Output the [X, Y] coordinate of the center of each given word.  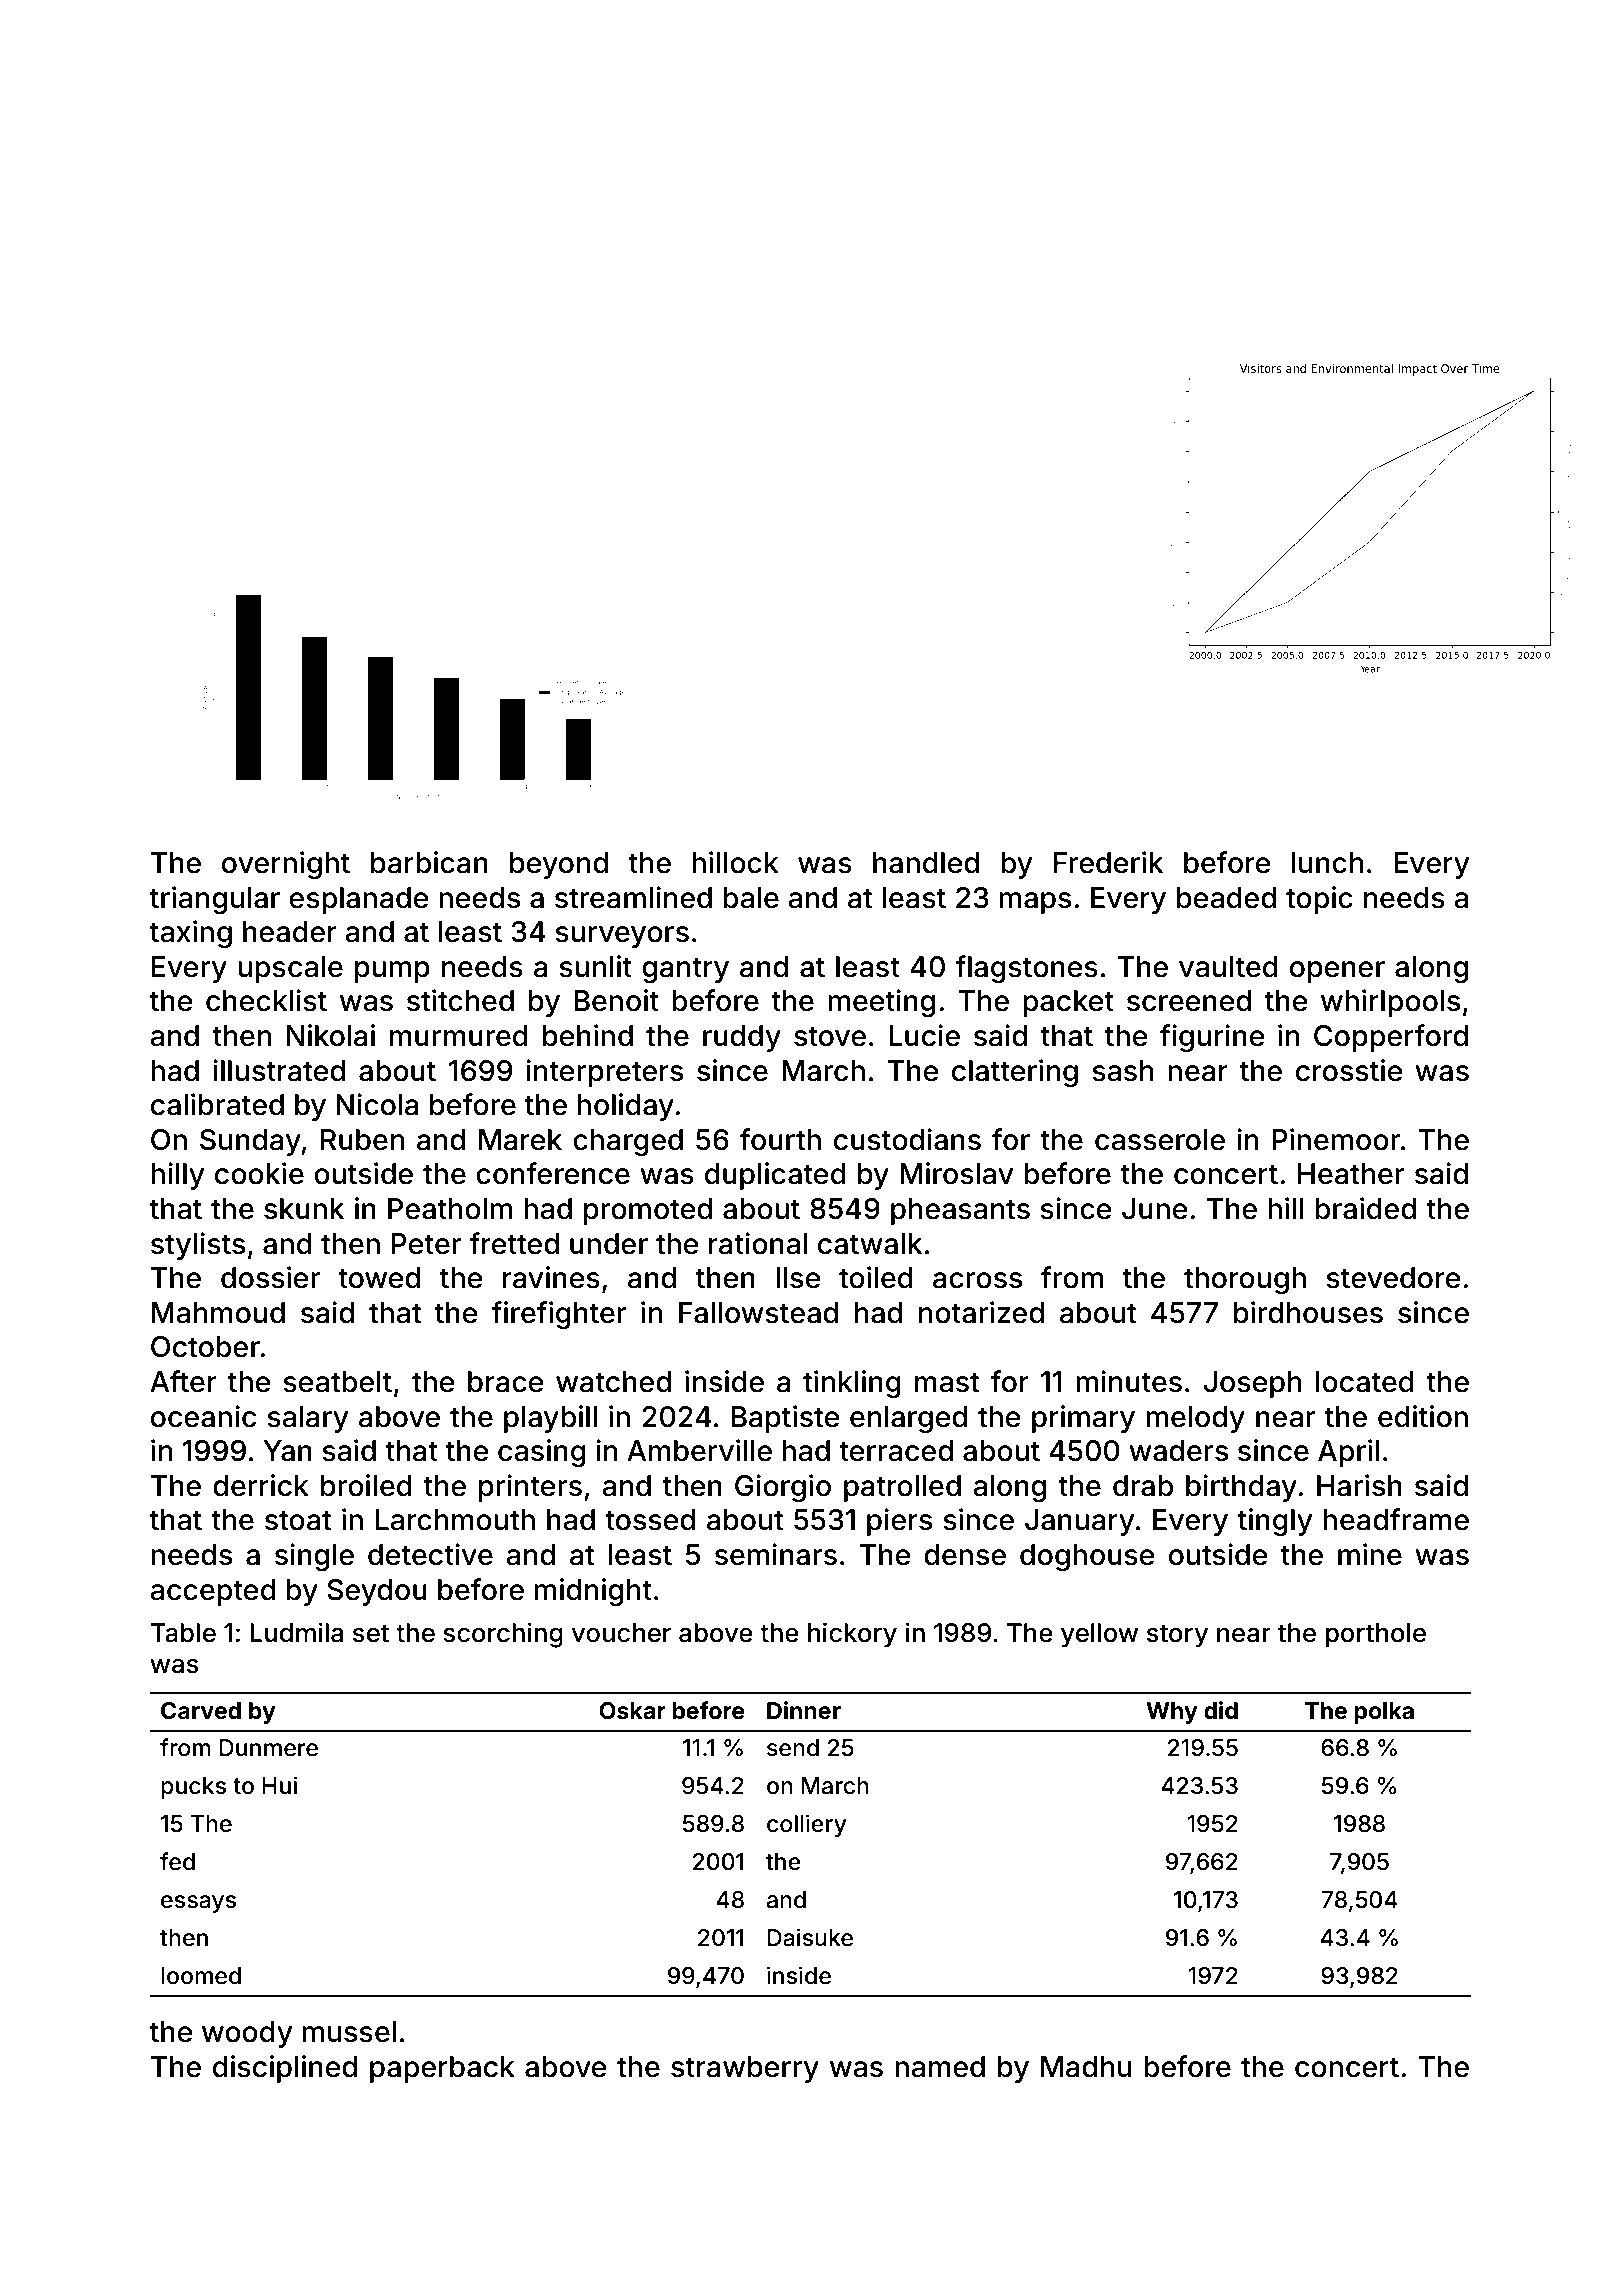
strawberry [745, 2069]
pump [392, 972]
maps [1035, 903]
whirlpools [1390, 1003]
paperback [442, 2069]
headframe [1396, 1519]
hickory [852, 1635]
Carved [201, 1711]
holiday [625, 1107]
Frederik [1108, 862]
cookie [259, 1173]
